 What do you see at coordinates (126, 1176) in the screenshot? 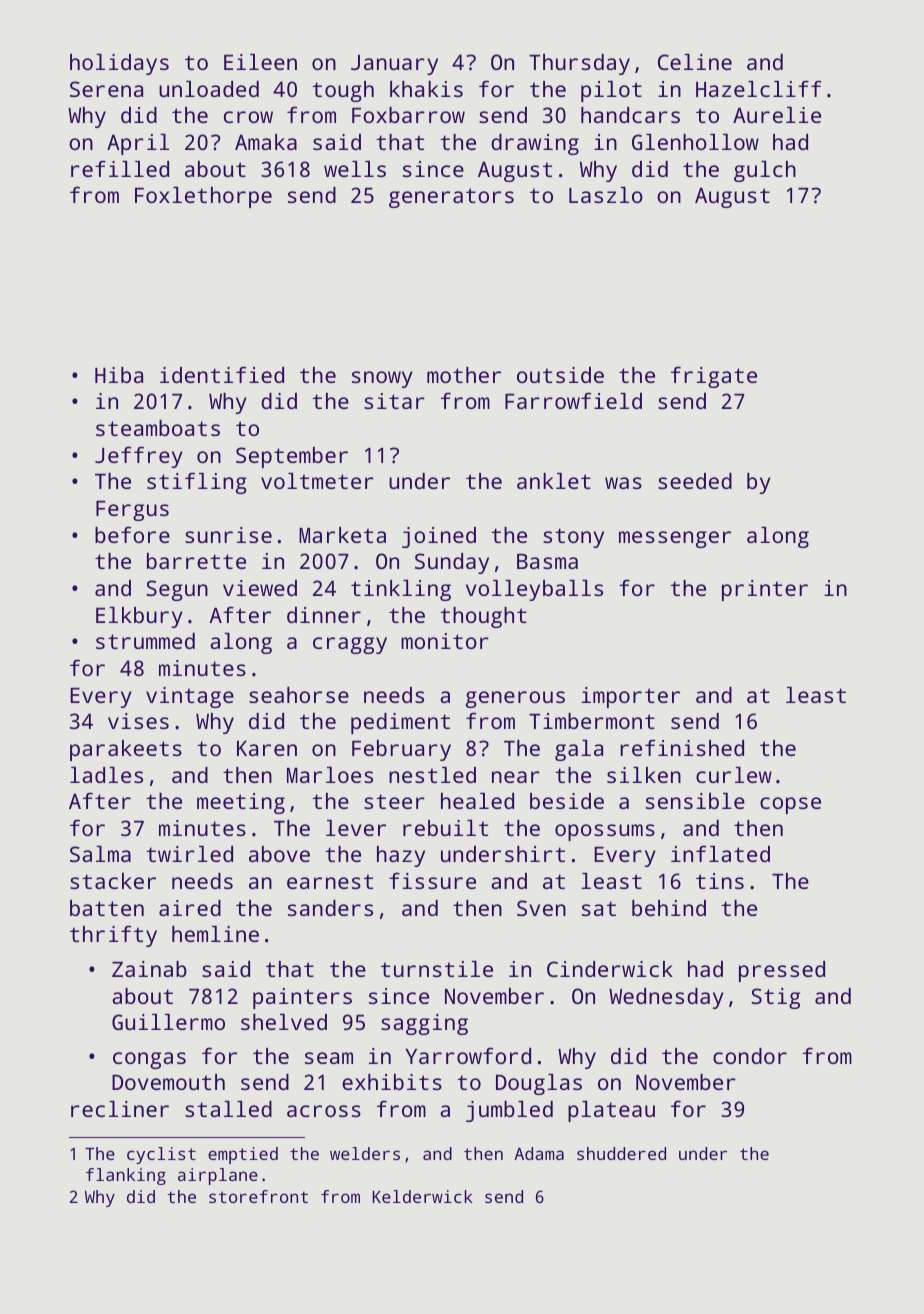
I see `flanking` at bounding box center [126, 1176].
